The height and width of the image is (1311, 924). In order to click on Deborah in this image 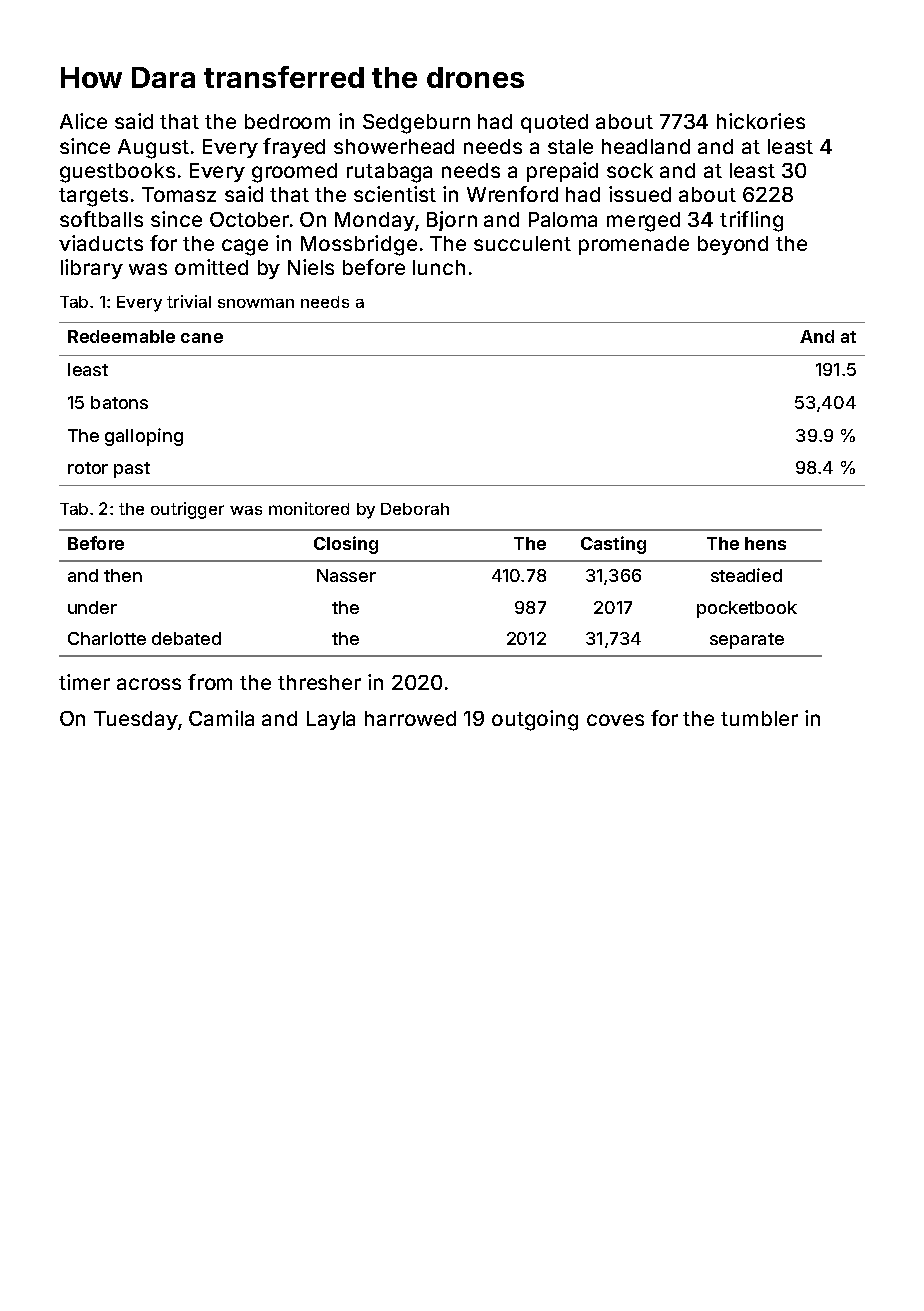, I will do `click(415, 509)`.
